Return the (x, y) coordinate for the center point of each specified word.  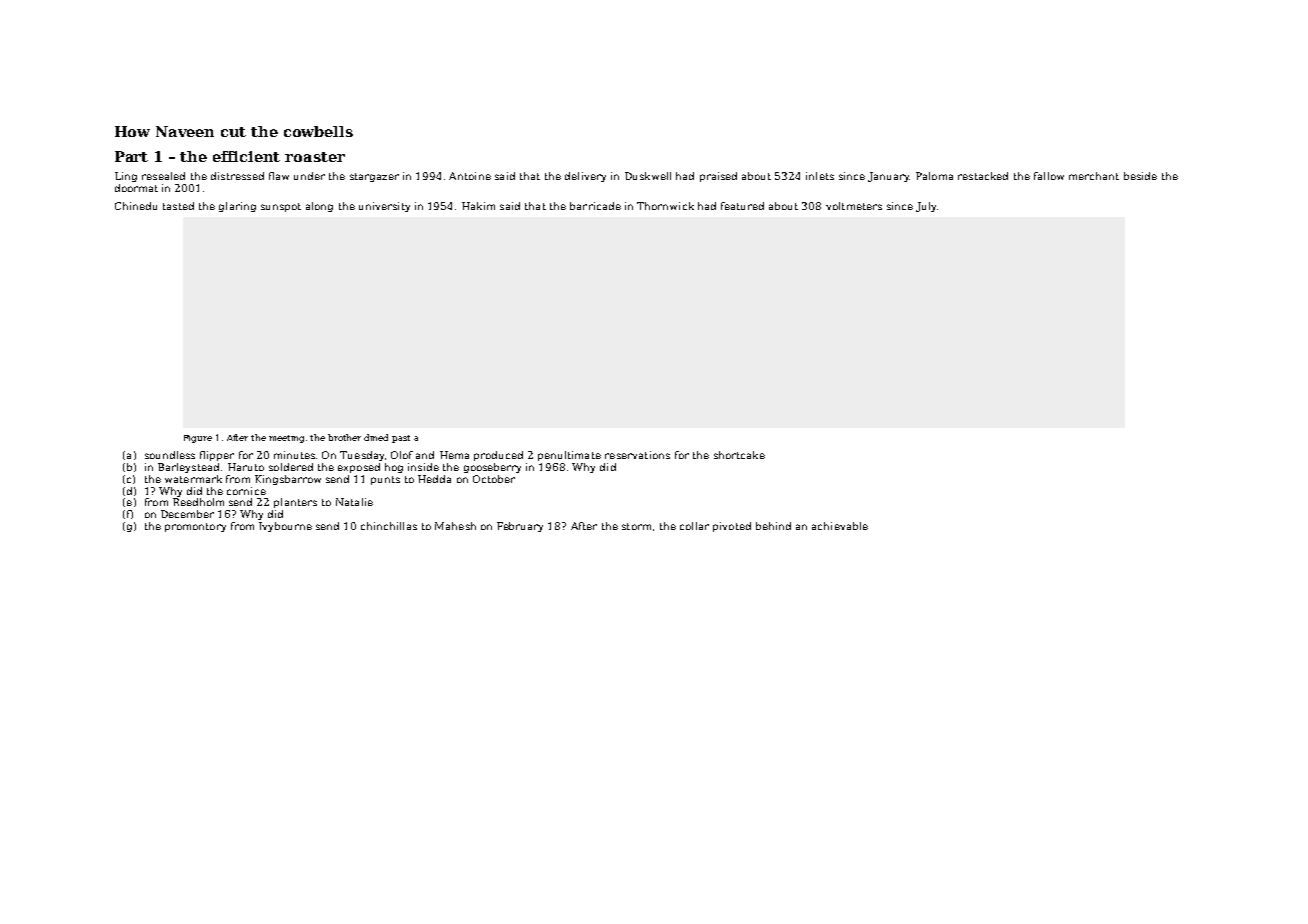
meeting (286, 439)
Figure (198, 439)
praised (718, 177)
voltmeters (854, 206)
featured (742, 206)
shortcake (739, 455)
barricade (595, 206)
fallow (1049, 176)
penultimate (569, 456)
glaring (237, 207)
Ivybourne (285, 527)
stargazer (374, 177)
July (926, 207)
